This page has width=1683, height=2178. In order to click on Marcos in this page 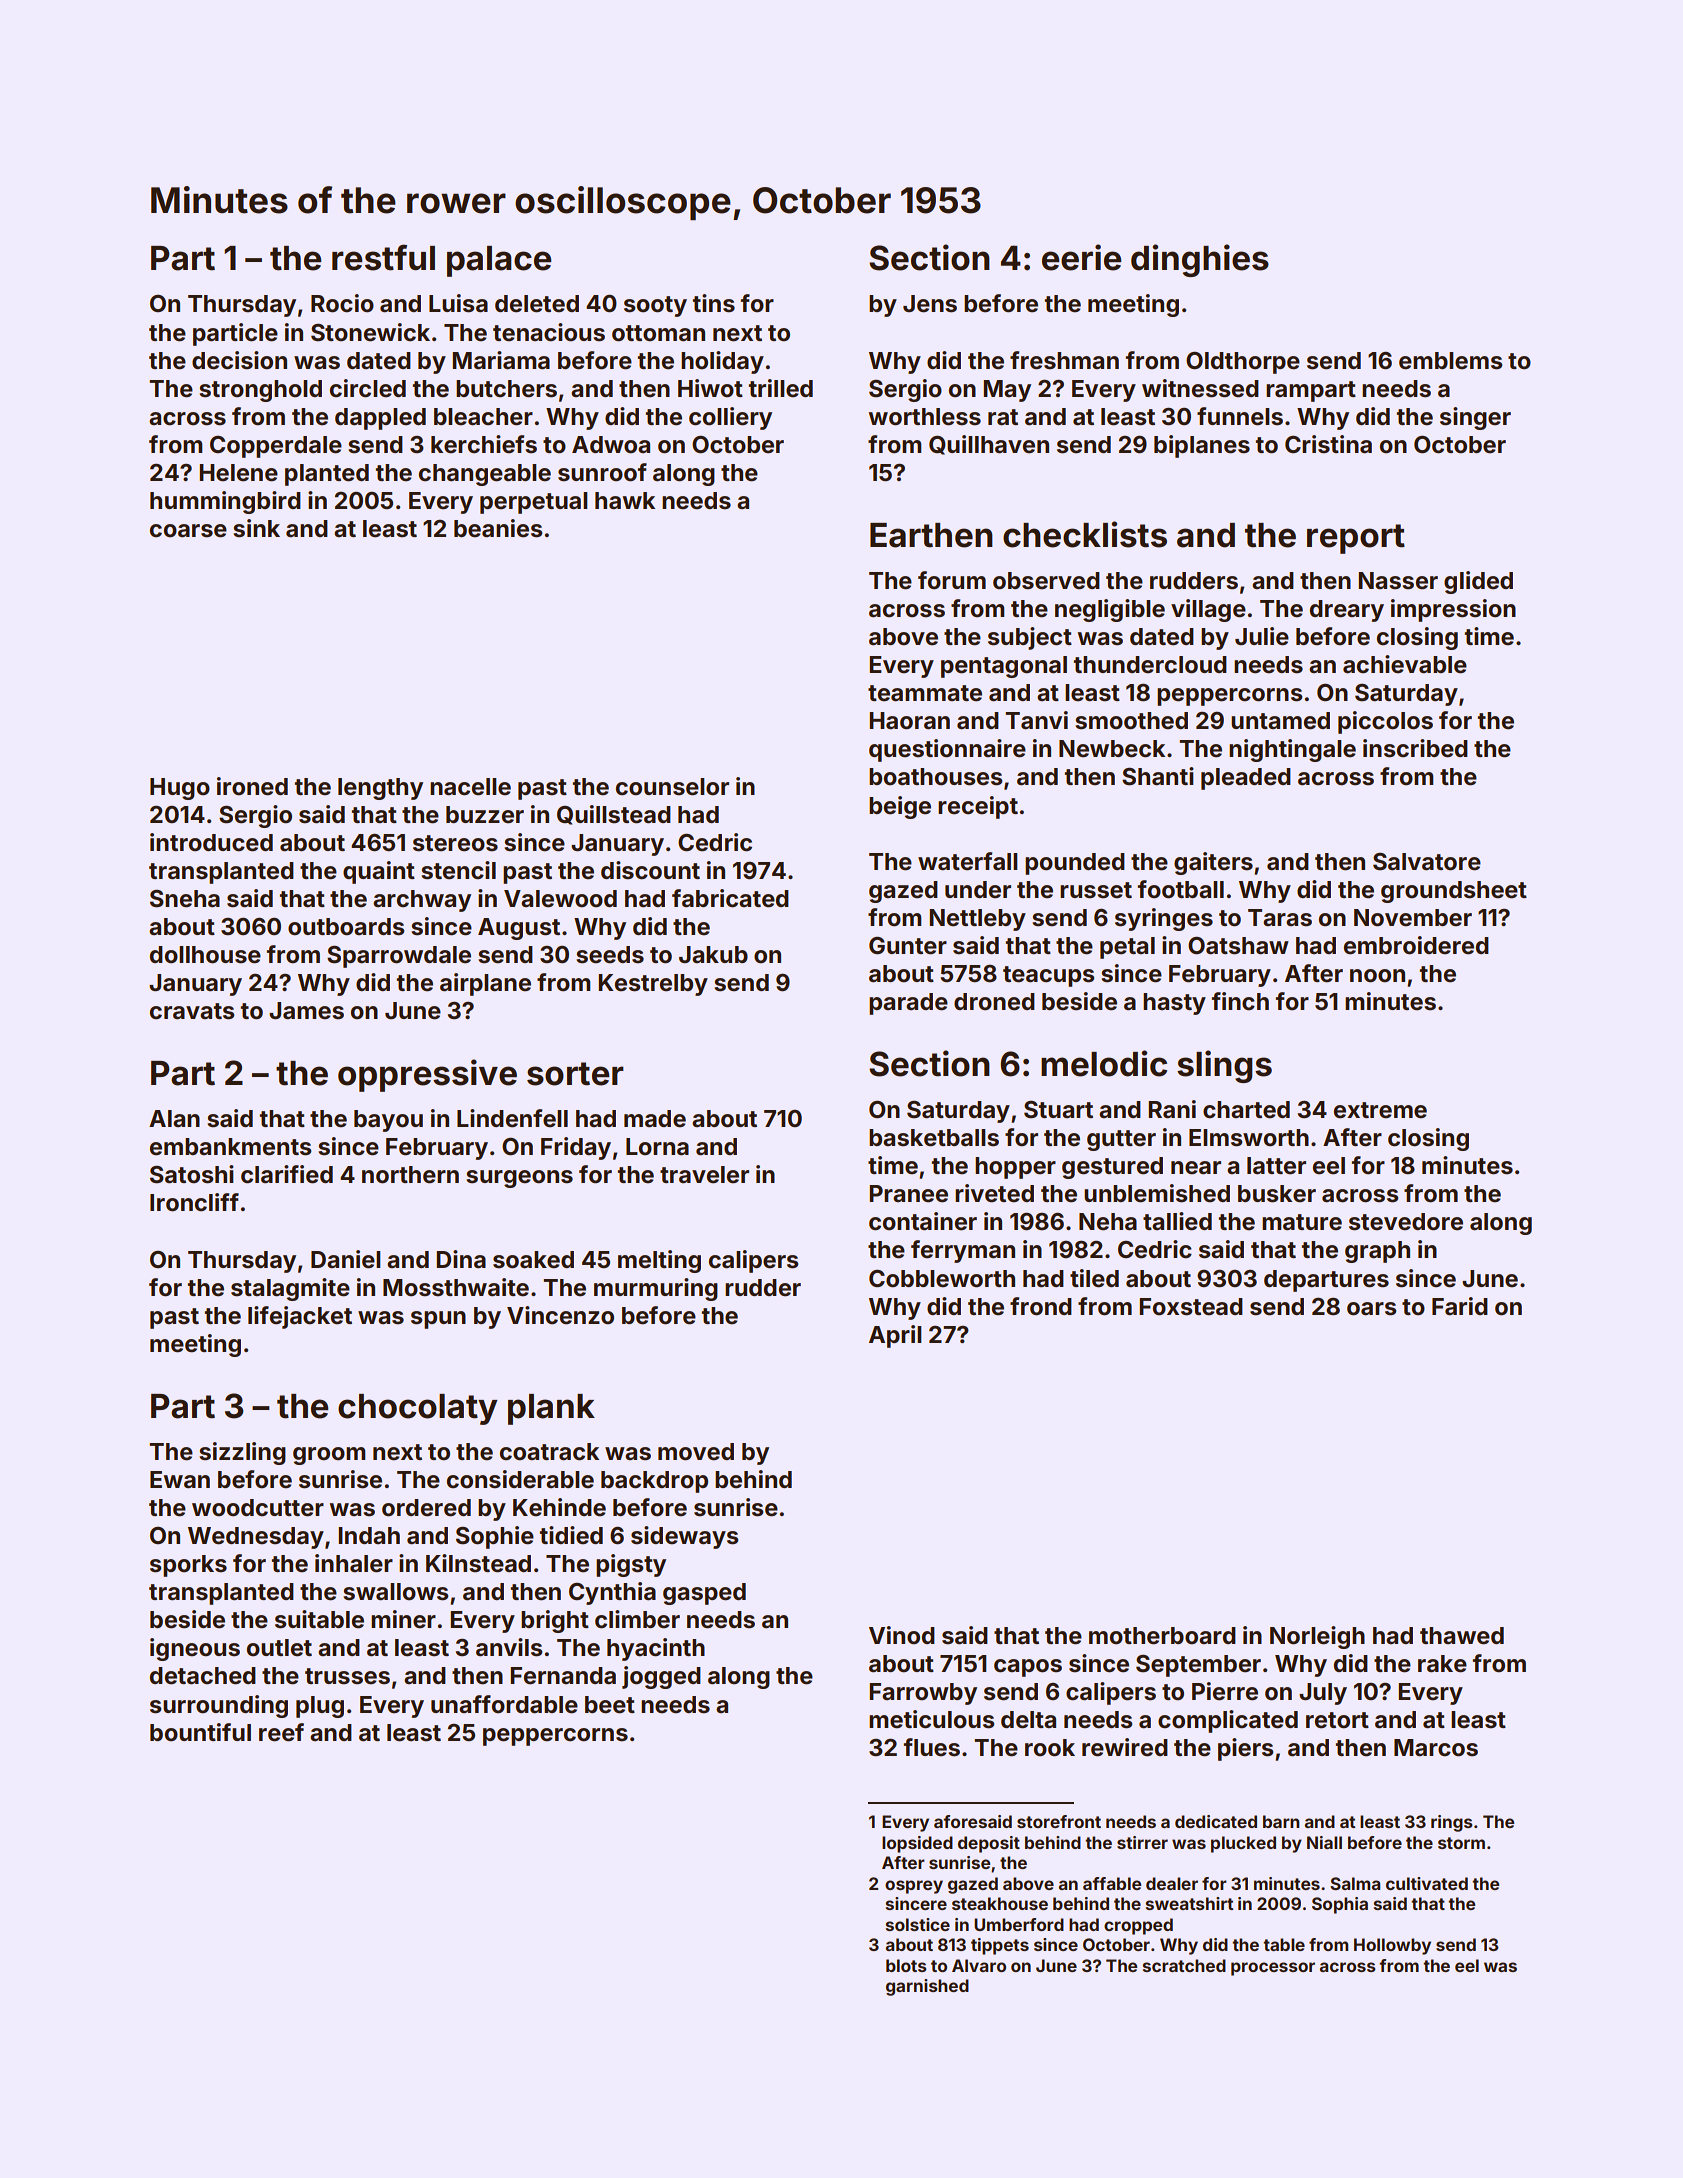, I will do `click(1436, 1748)`.
